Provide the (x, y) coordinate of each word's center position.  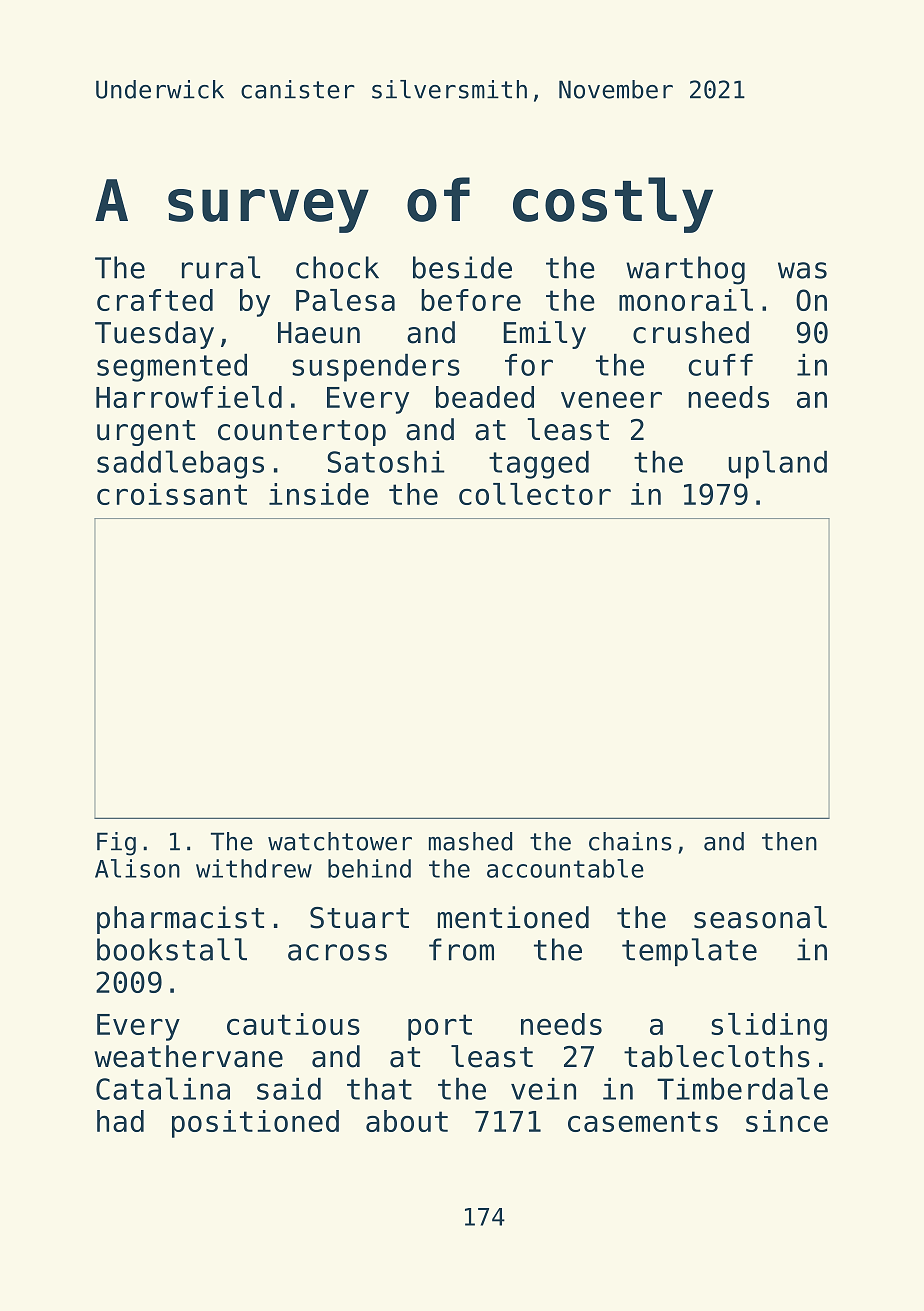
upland (777, 464)
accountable (565, 868)
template (689, 952)
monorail (686, 300)
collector (535, 494)
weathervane (188, 1056)
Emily (544, 335)
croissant (172, 494)
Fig (116, 844)
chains (630, 841)
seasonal (760, 917)
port (440, 1027)
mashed (470, 841)
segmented (172, 367)
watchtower (340, 841)
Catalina (163, 1088)
